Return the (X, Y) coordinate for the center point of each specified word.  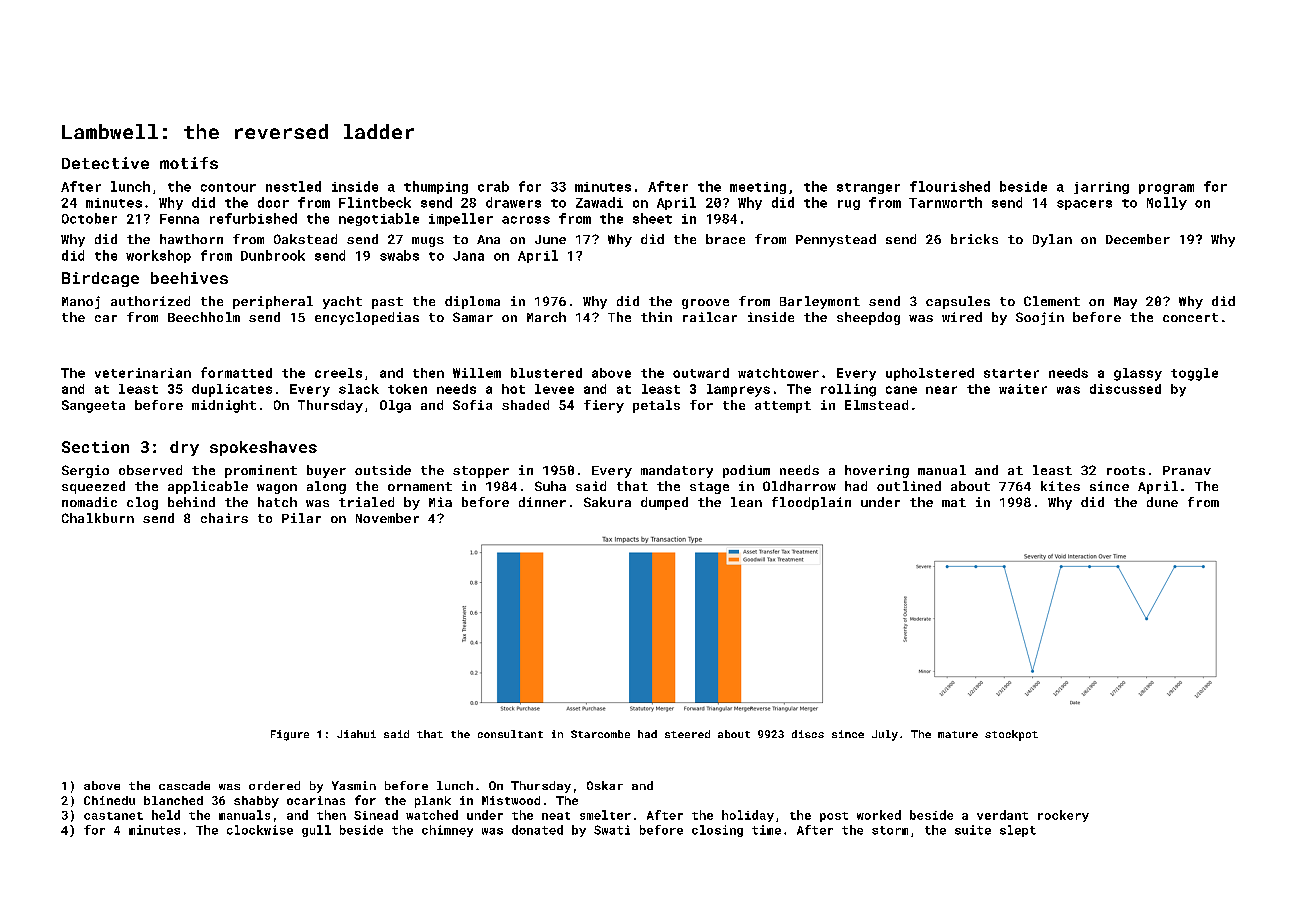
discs (808, 734)
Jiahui (356, 734)
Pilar (301, 518)
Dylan (1052, 240)
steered (687, 734)
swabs (399, 255)
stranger (868, 188)
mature (958, 734)
